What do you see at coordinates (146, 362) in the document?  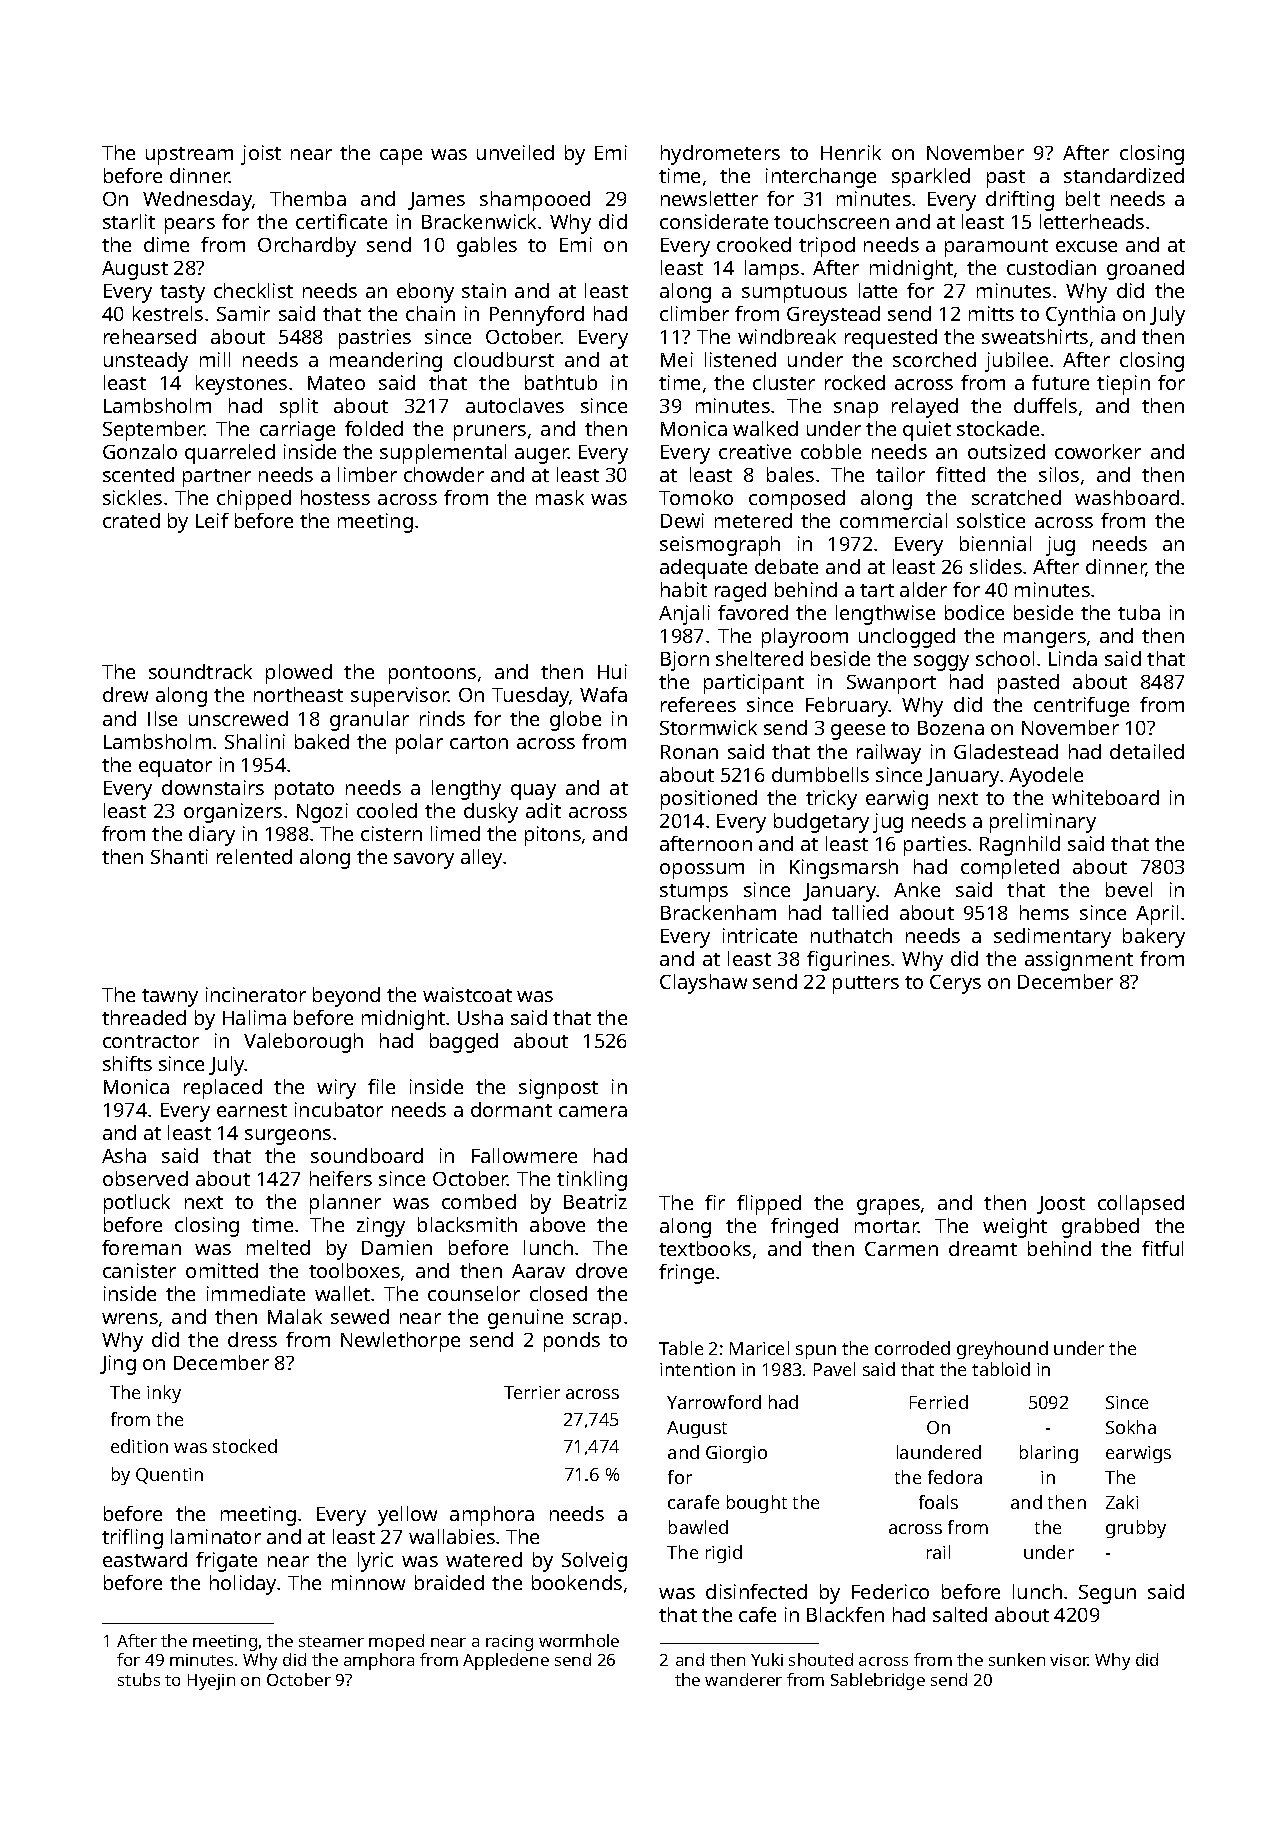 I see `unsteady` at bounding box center [146, 362].
